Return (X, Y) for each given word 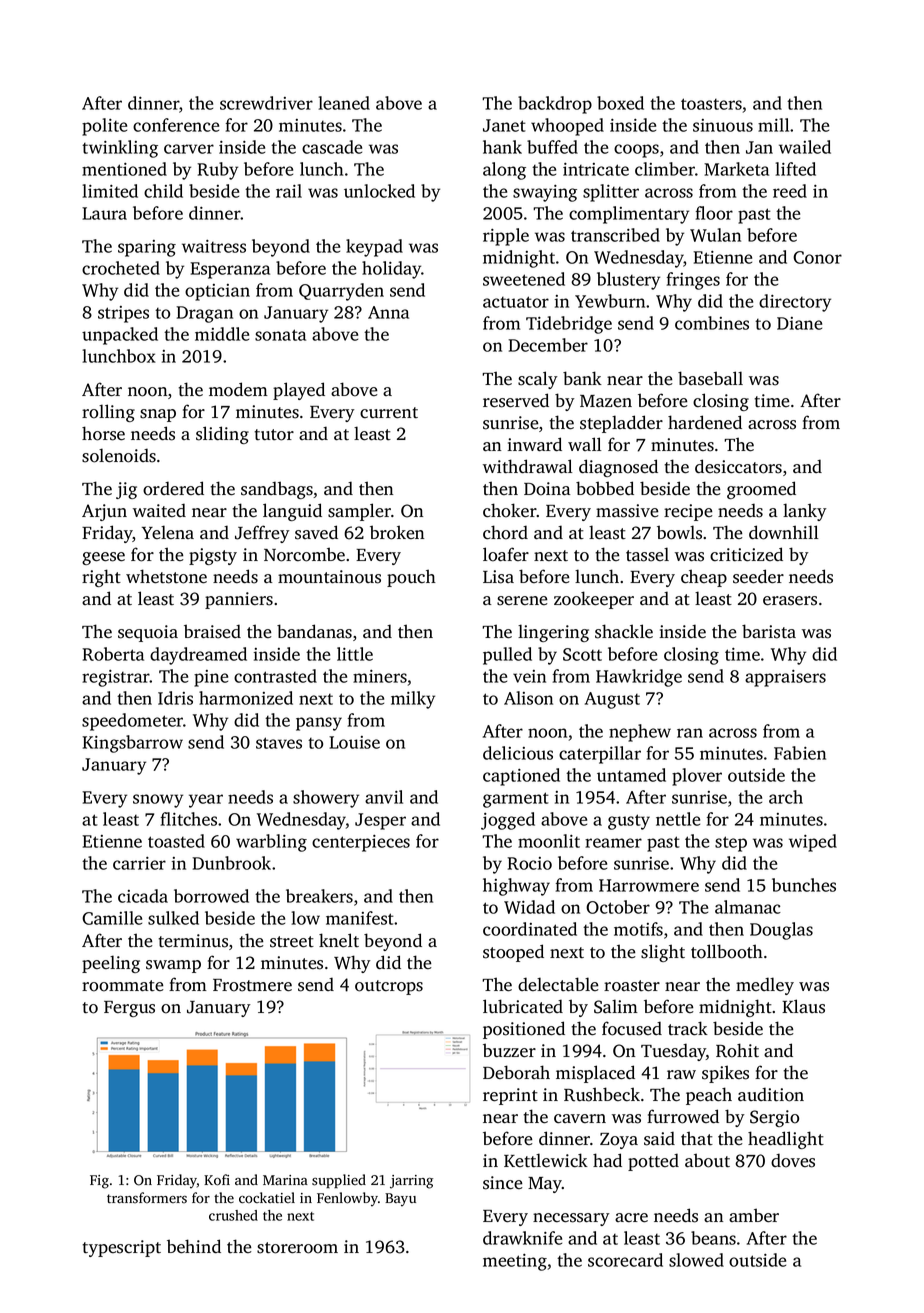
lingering (553, 633)
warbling (271, 843)
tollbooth (727, 951)
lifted (795, 169)
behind (194, 1246)
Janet (504, 125)
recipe (688, 512)
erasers (790, 601)
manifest (360, 918)
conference (176, 125)
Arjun (104, 512)
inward (535, 444)
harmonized (246, 698)
